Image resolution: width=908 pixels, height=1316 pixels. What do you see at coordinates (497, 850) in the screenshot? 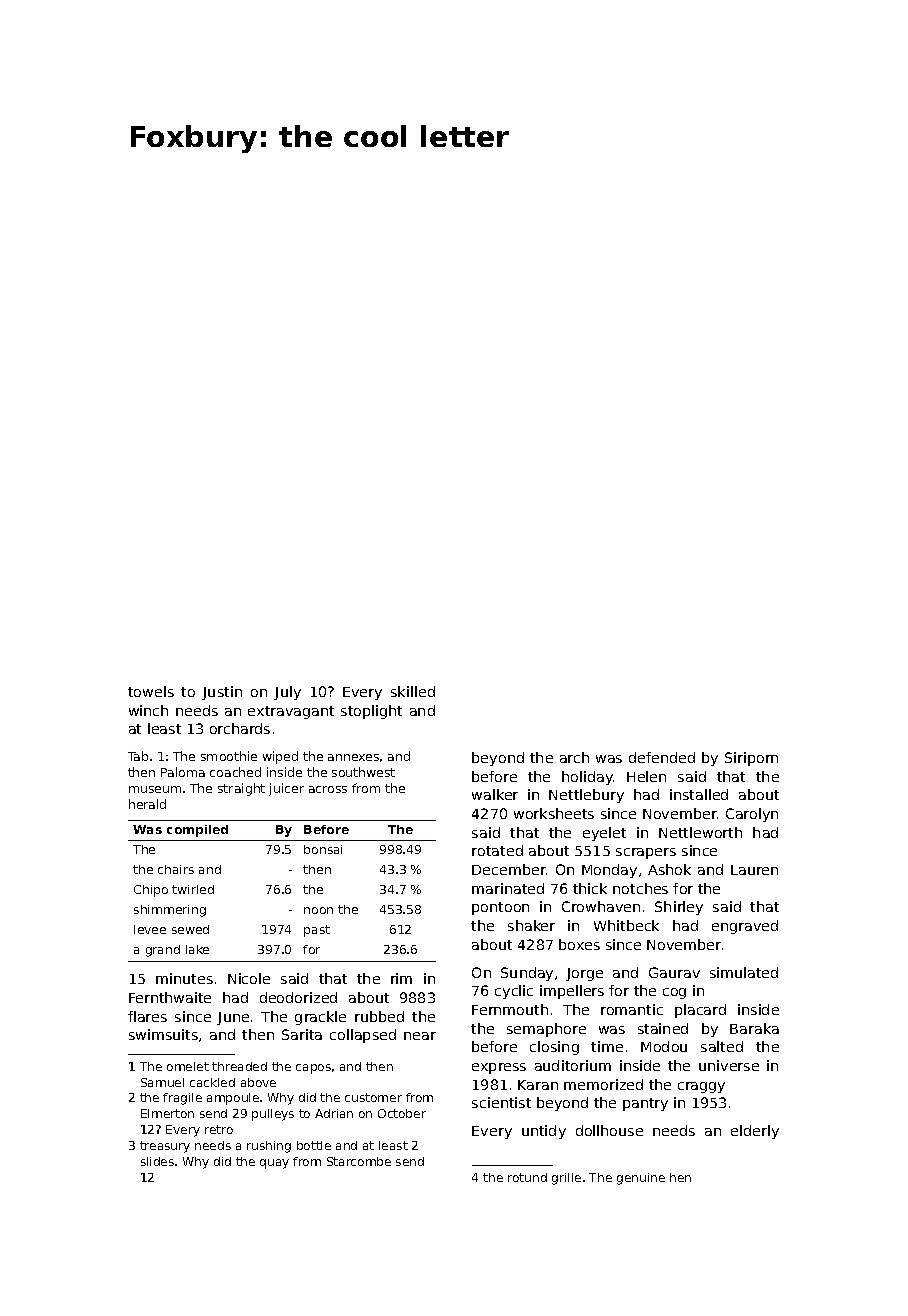
I see `rotated` at bounding box center [497, 850].
